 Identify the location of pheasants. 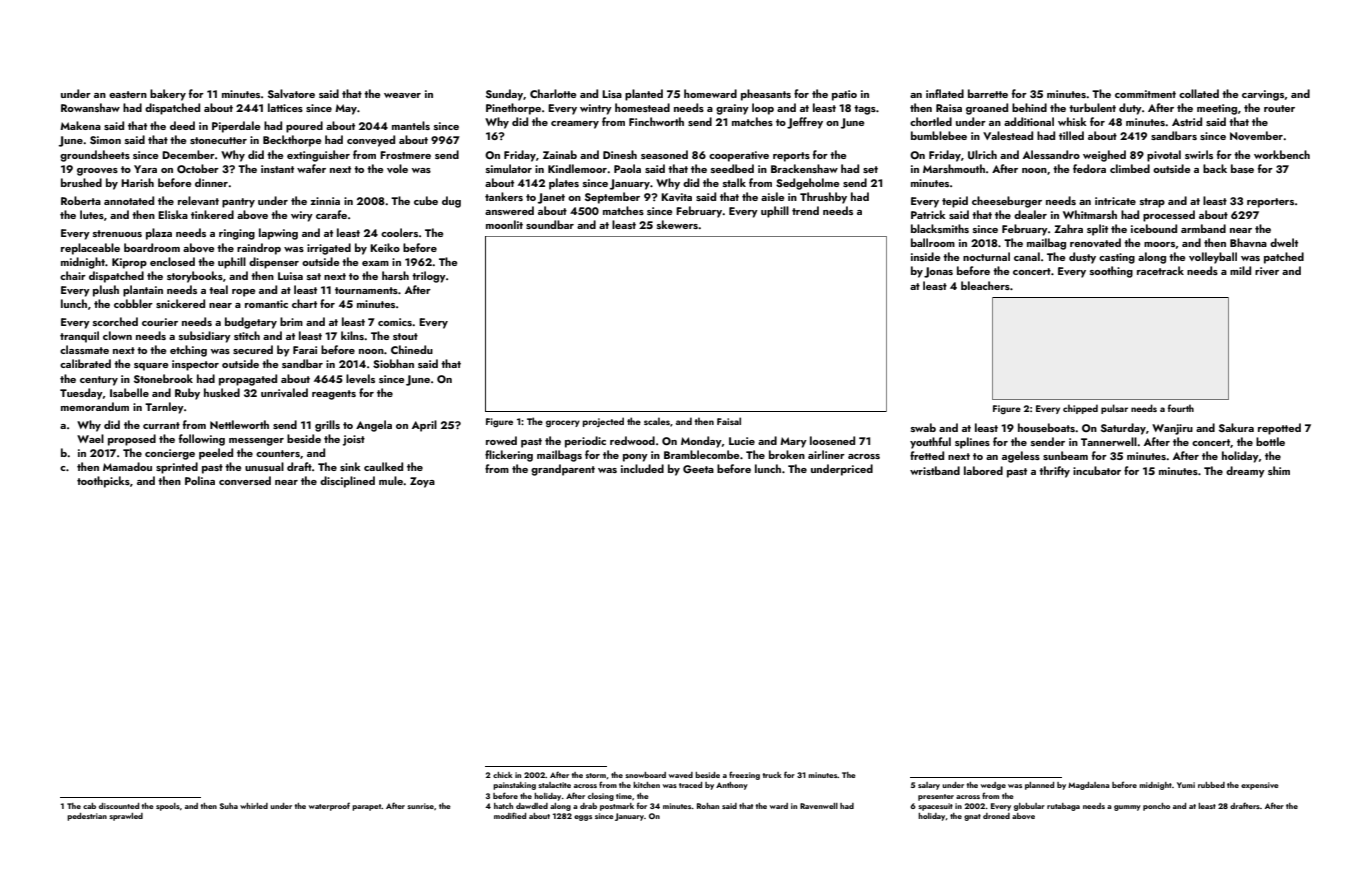
(766, 95).
